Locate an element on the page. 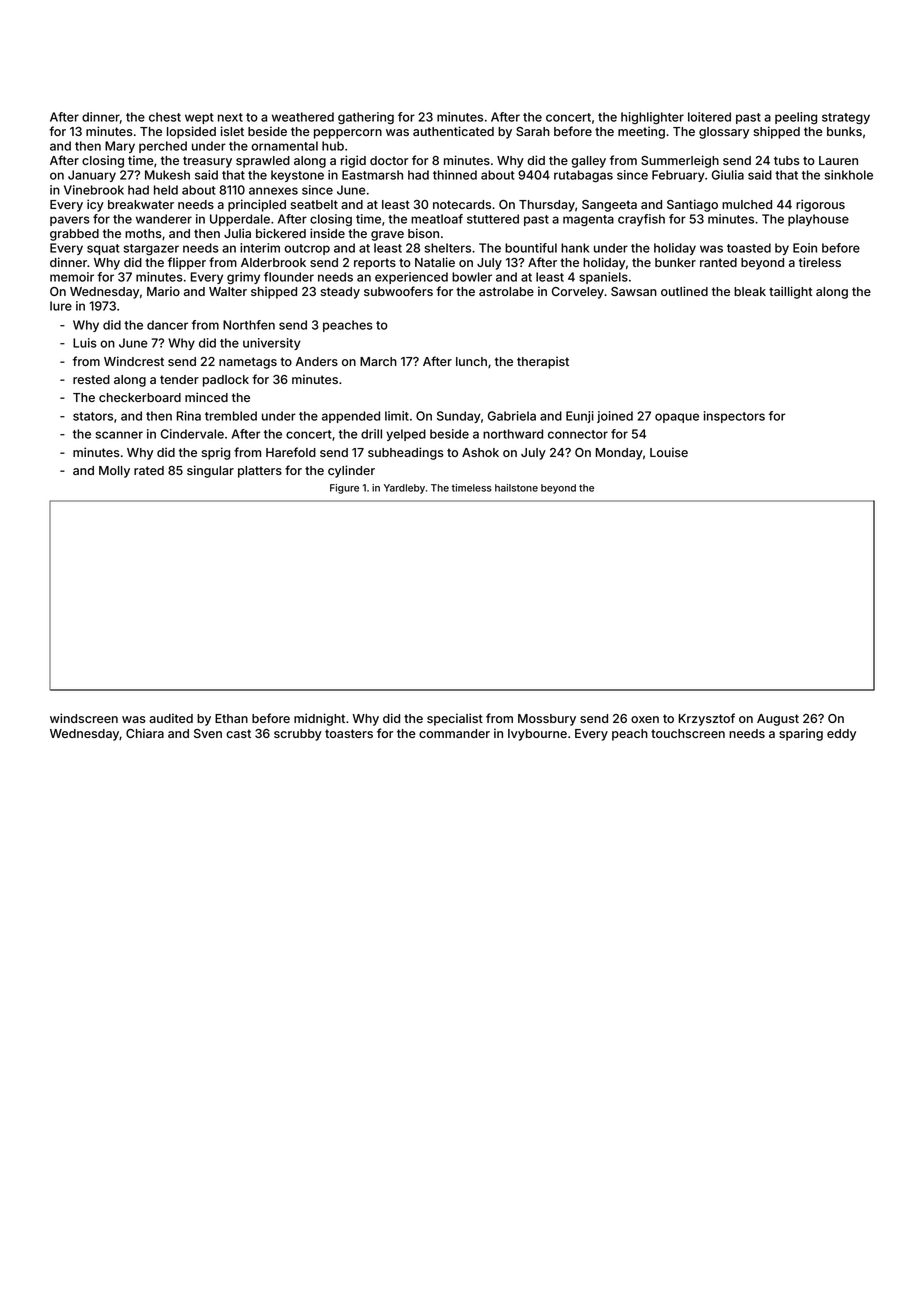 This document has width=924, height=1308. interim is located at coordinates (260, 248).
